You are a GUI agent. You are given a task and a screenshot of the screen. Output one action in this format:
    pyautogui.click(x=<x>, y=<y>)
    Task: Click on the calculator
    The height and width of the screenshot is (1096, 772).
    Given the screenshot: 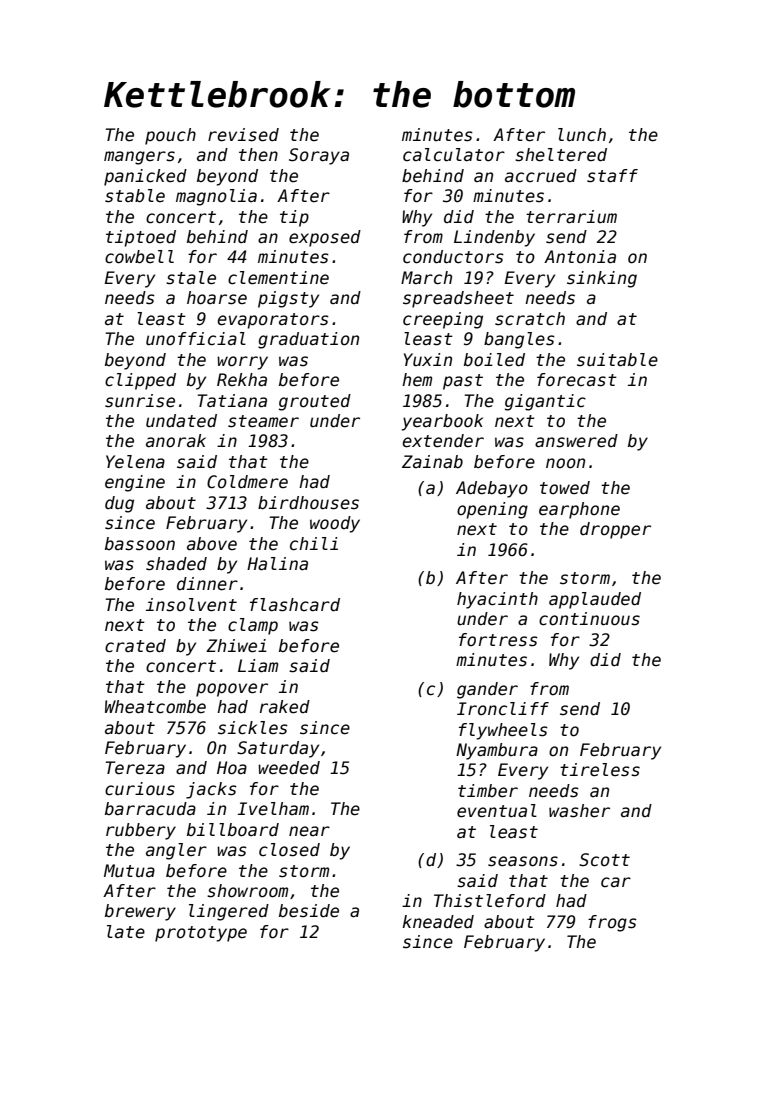 What is the action you would take?
    pyautogui.click(x=454, y=155)
